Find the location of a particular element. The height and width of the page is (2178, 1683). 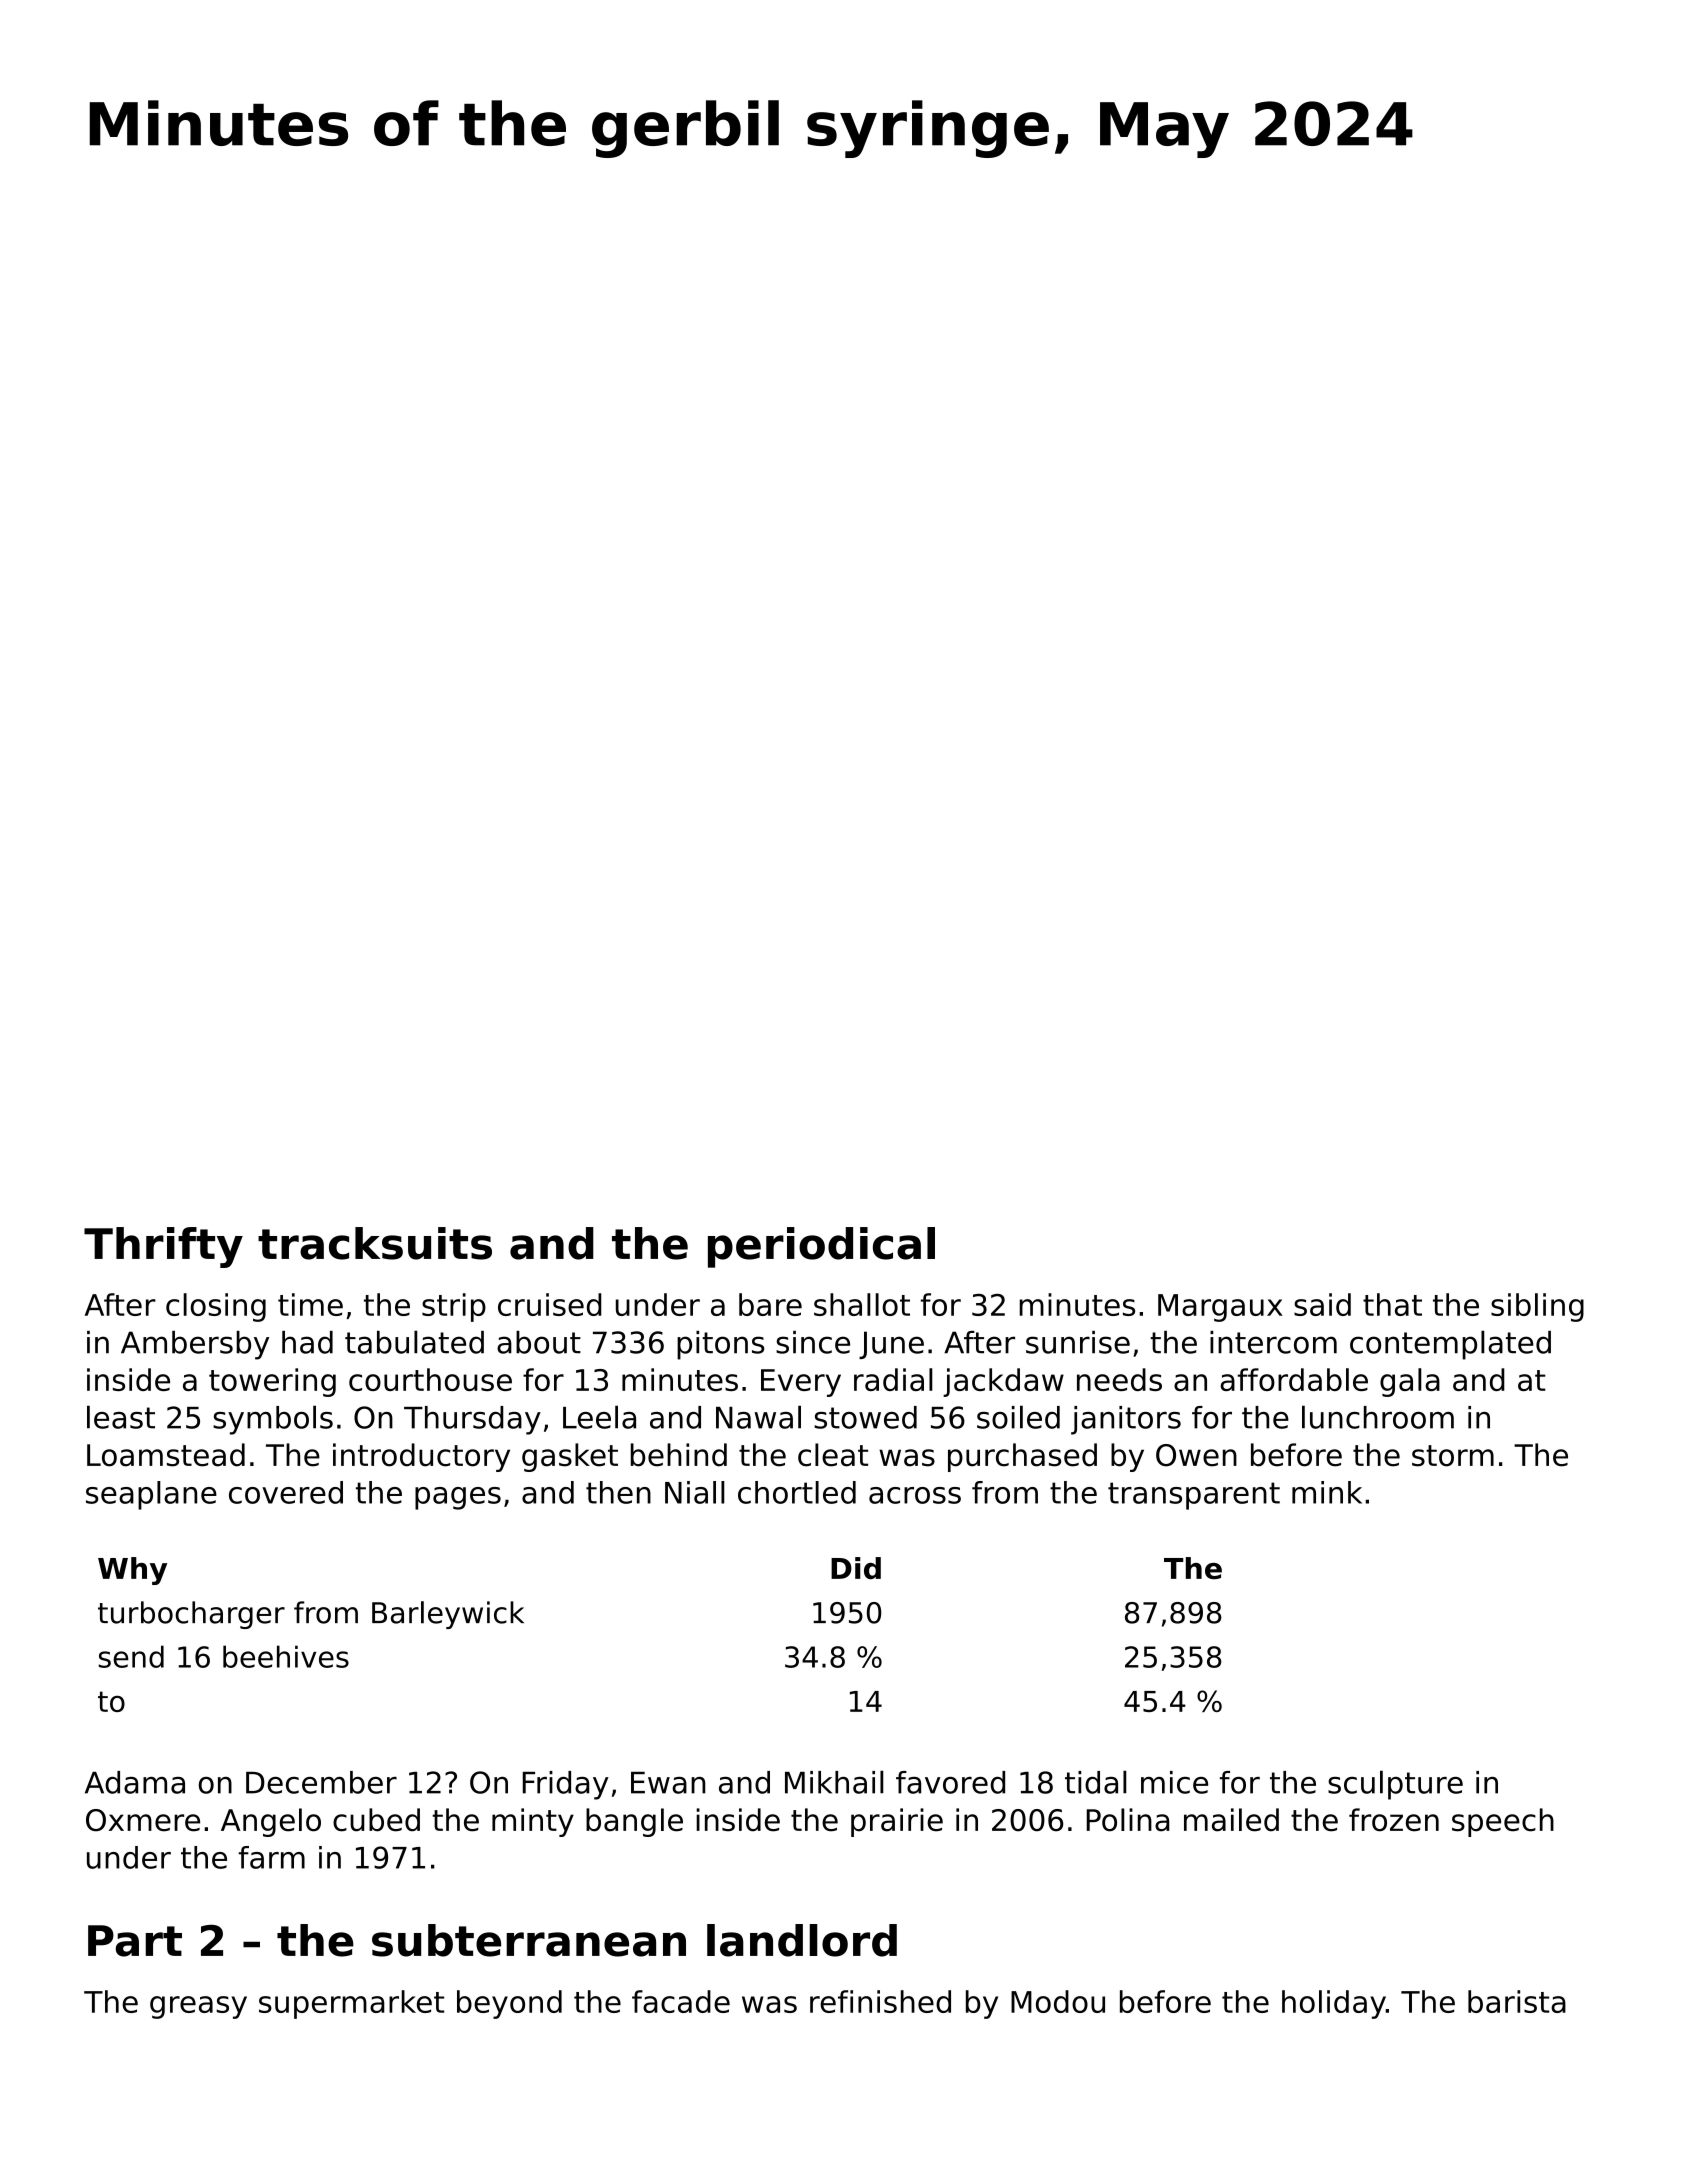

periodical is located at coordinates (821, 1247).
